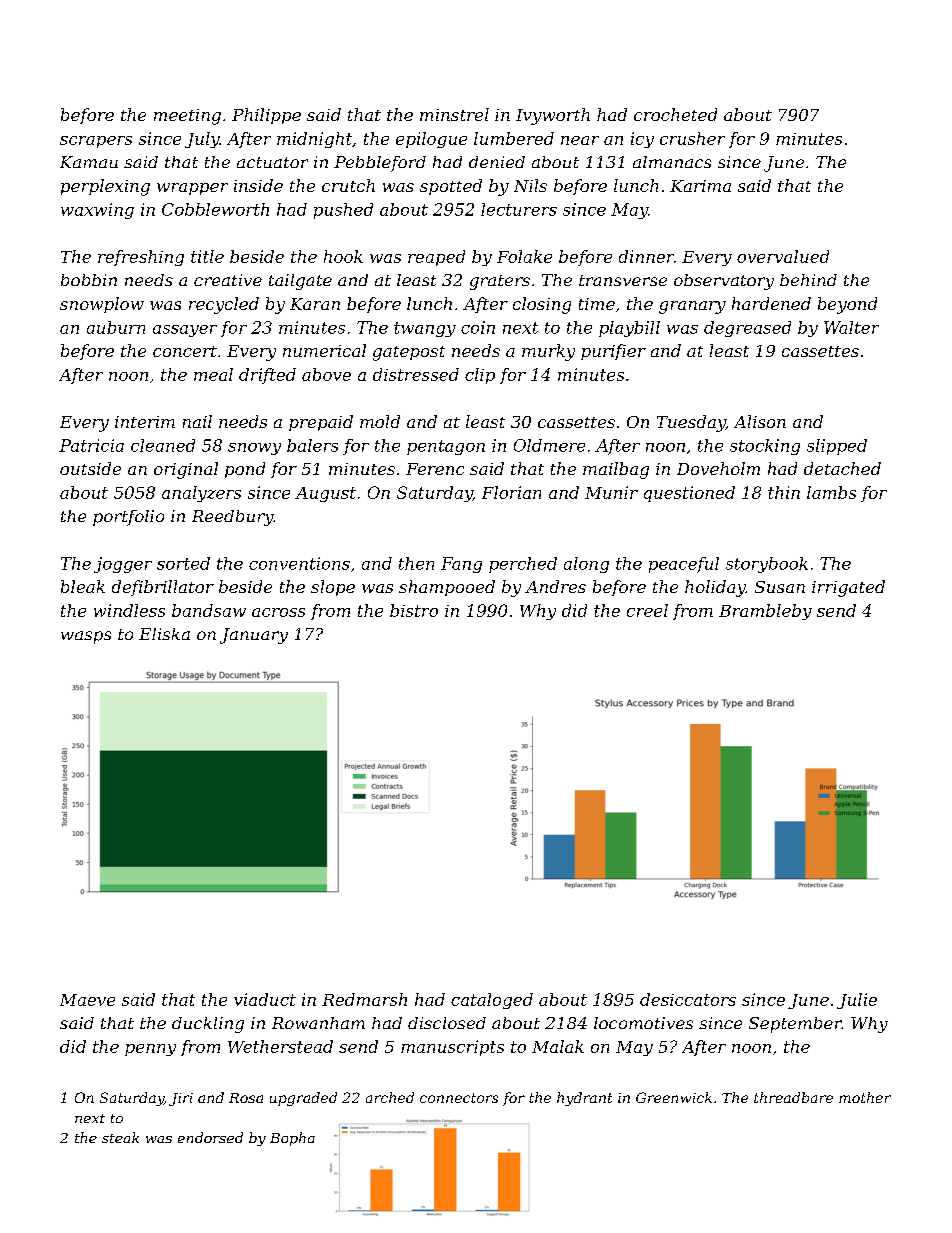 Image resolution: width=952 pixels, height=1233 pixels. Describe the element at coordinates (459, 1098) in the image. I see `connectors` at that location.
